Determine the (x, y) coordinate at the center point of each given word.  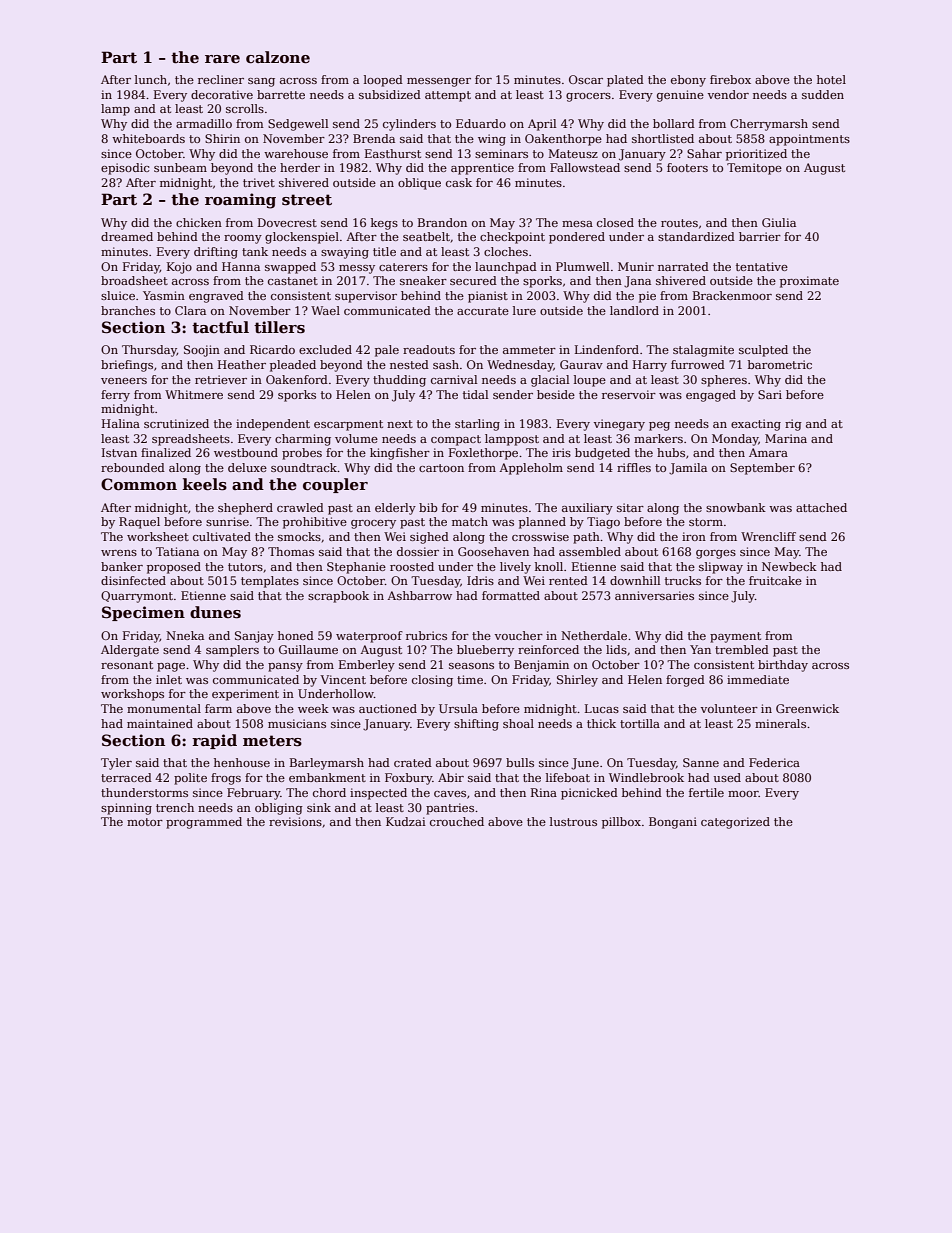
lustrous (573, 821)
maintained (160, 723)
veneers (124, 381)
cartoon (441, 468)
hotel (831, 79)
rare (222, 59)
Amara (768, 452)
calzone (278, 57)
